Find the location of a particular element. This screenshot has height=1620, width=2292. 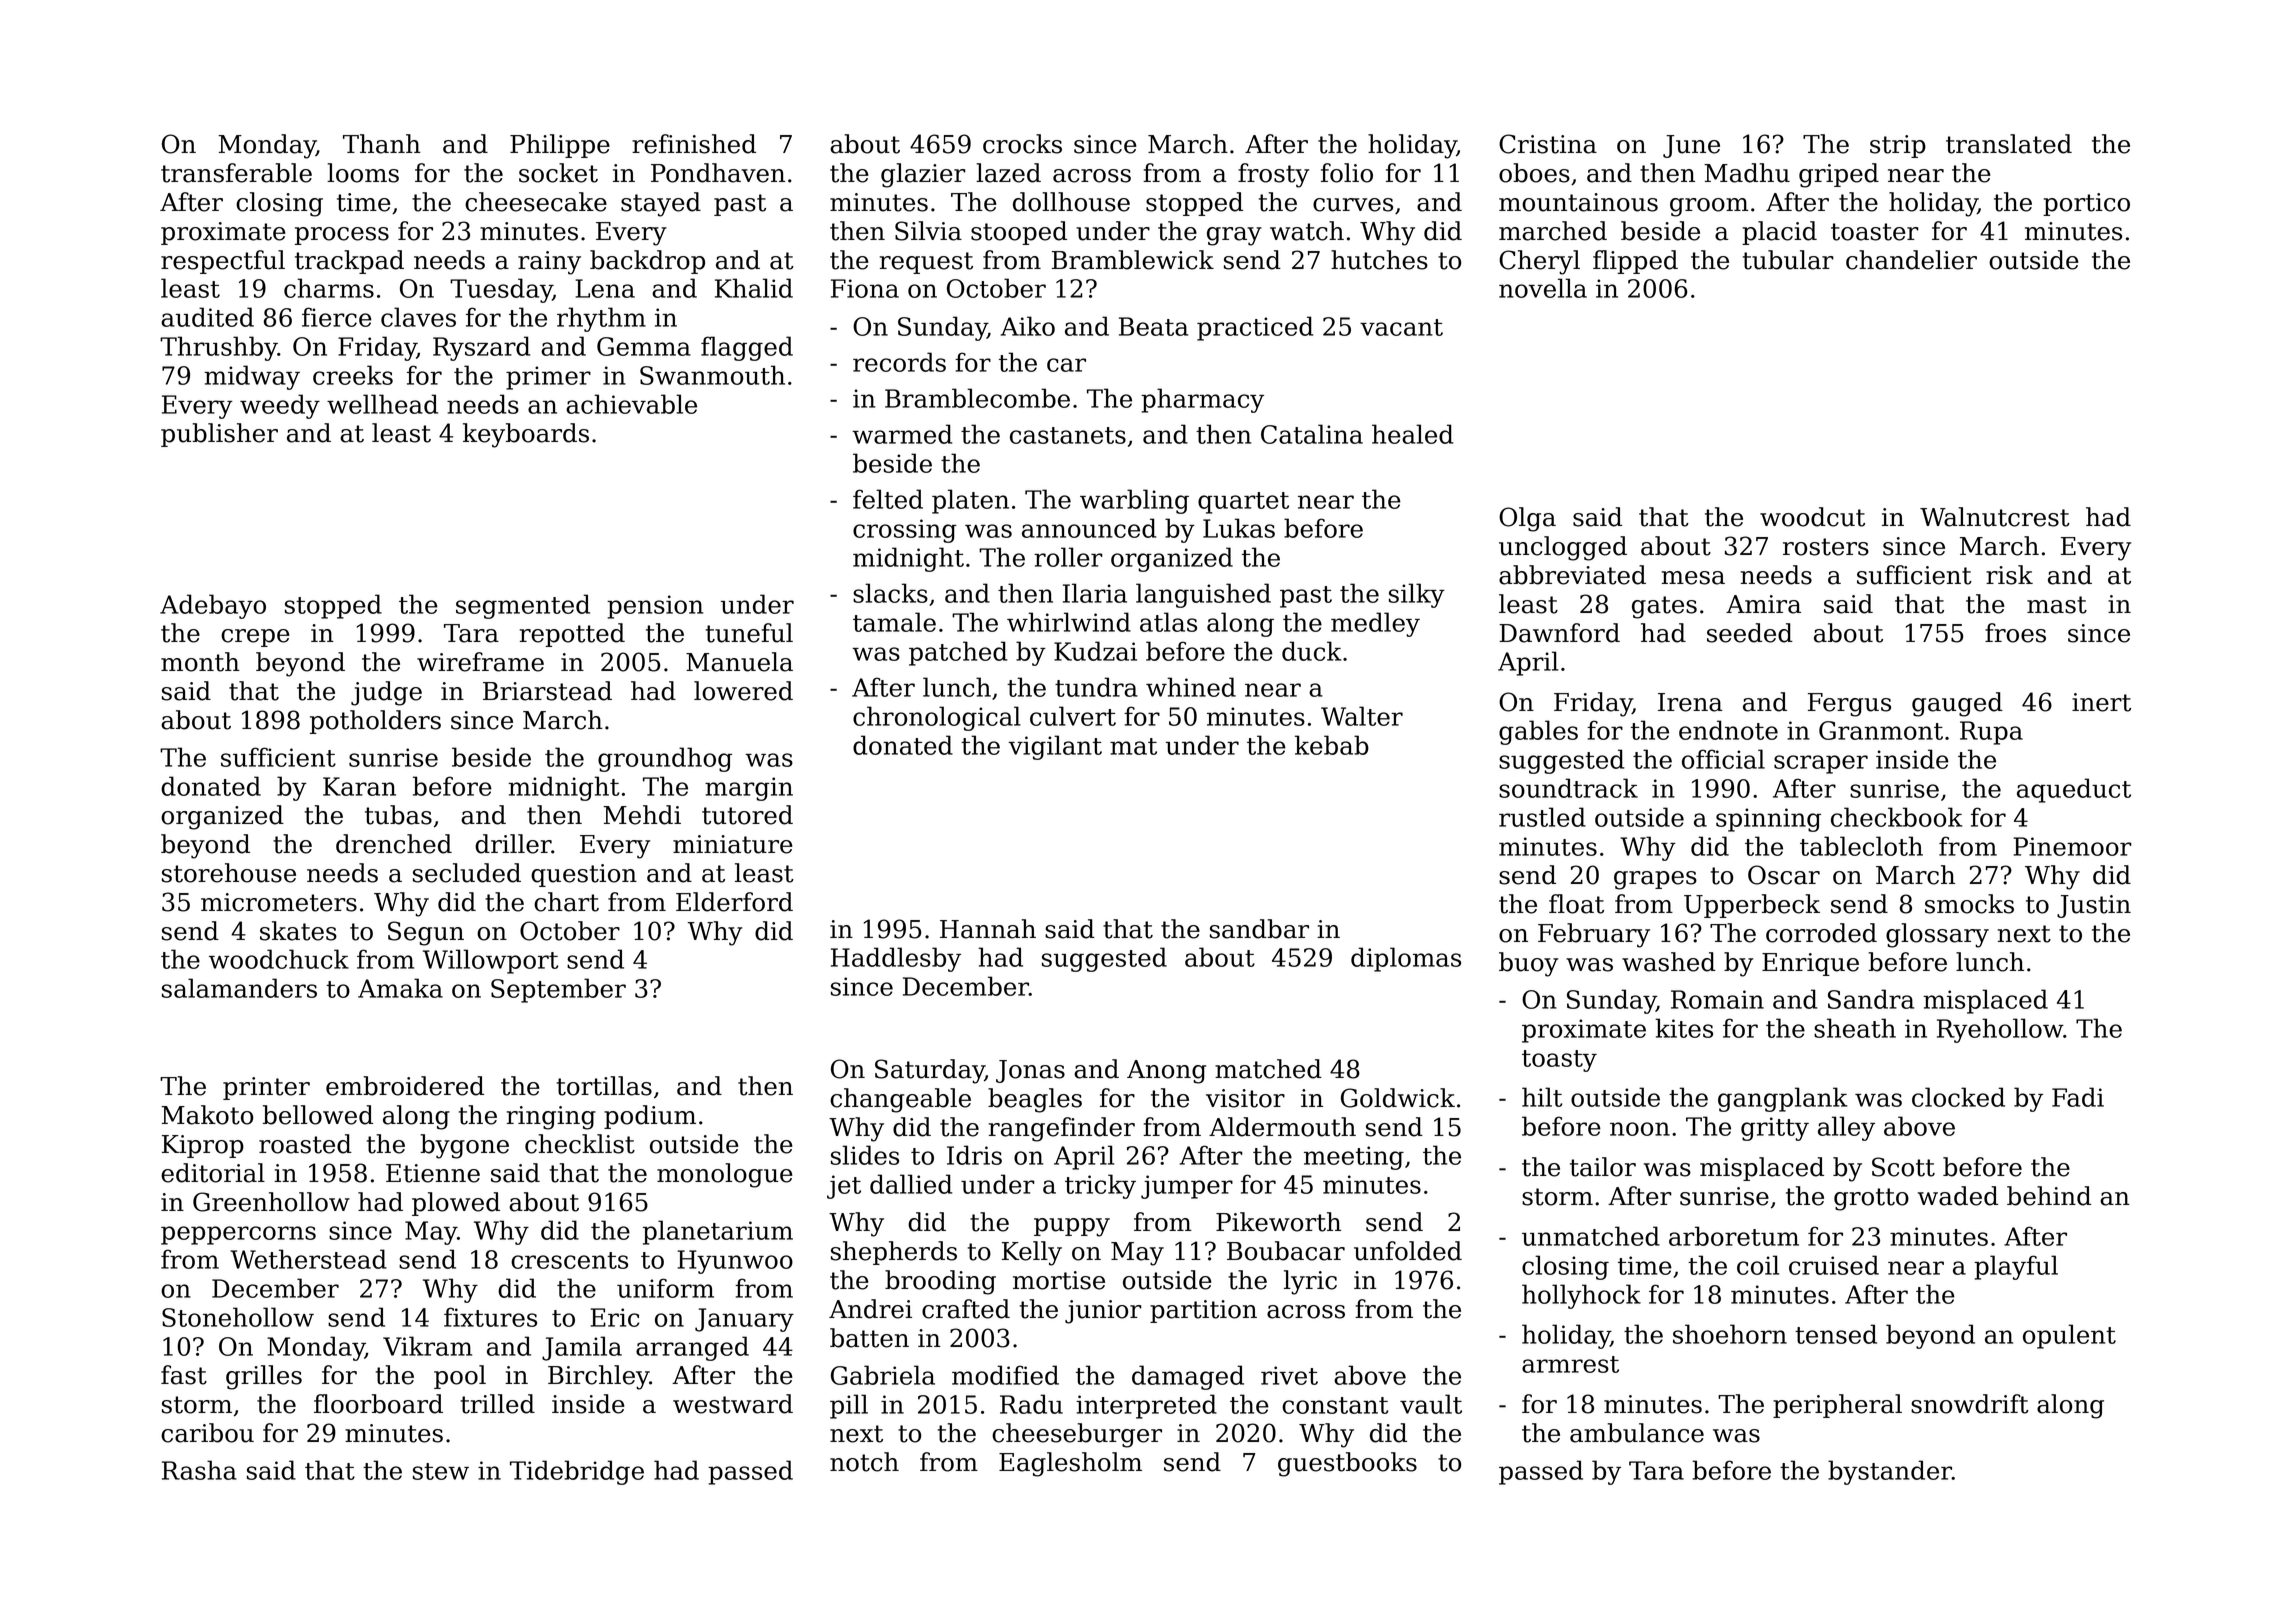

Tidebridge is located at coordinates (577, 1472).
